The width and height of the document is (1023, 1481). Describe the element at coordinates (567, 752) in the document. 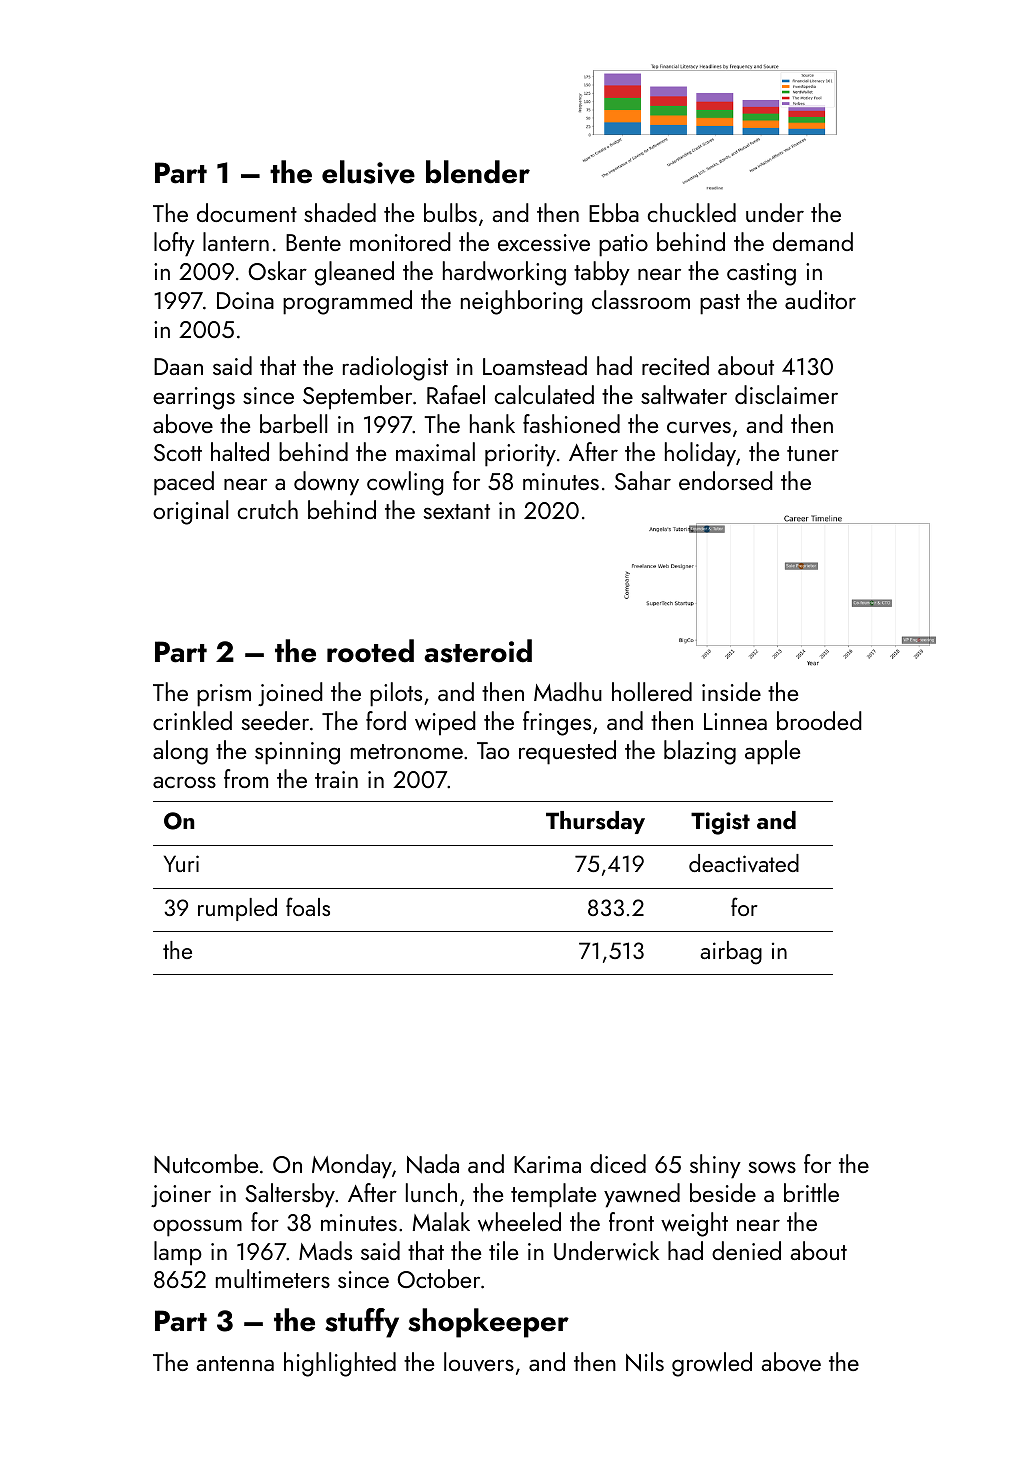

I see `requested` at that location.
